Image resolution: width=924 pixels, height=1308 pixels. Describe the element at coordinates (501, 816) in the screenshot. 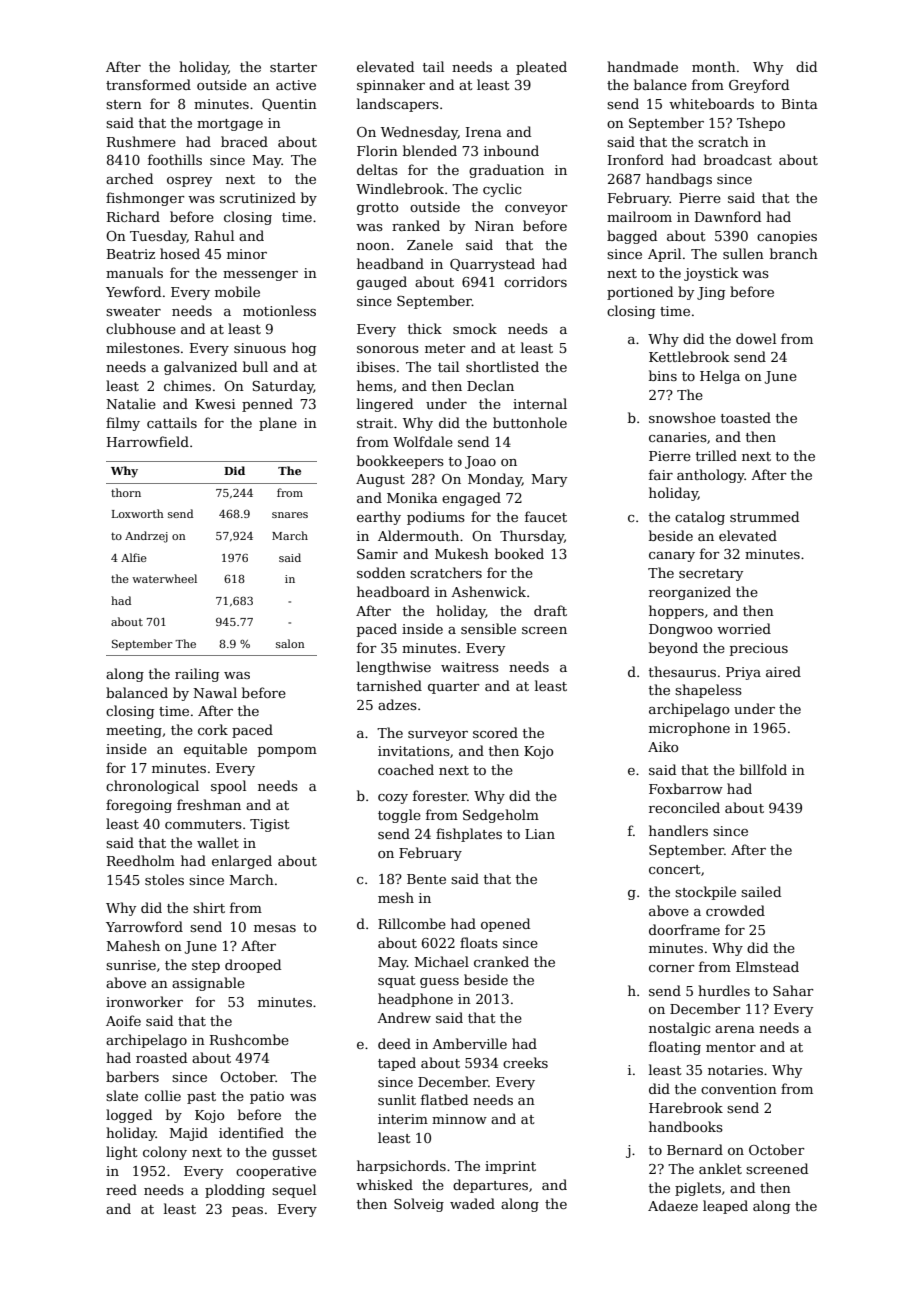

I see `Sedgeholm` at that location.
